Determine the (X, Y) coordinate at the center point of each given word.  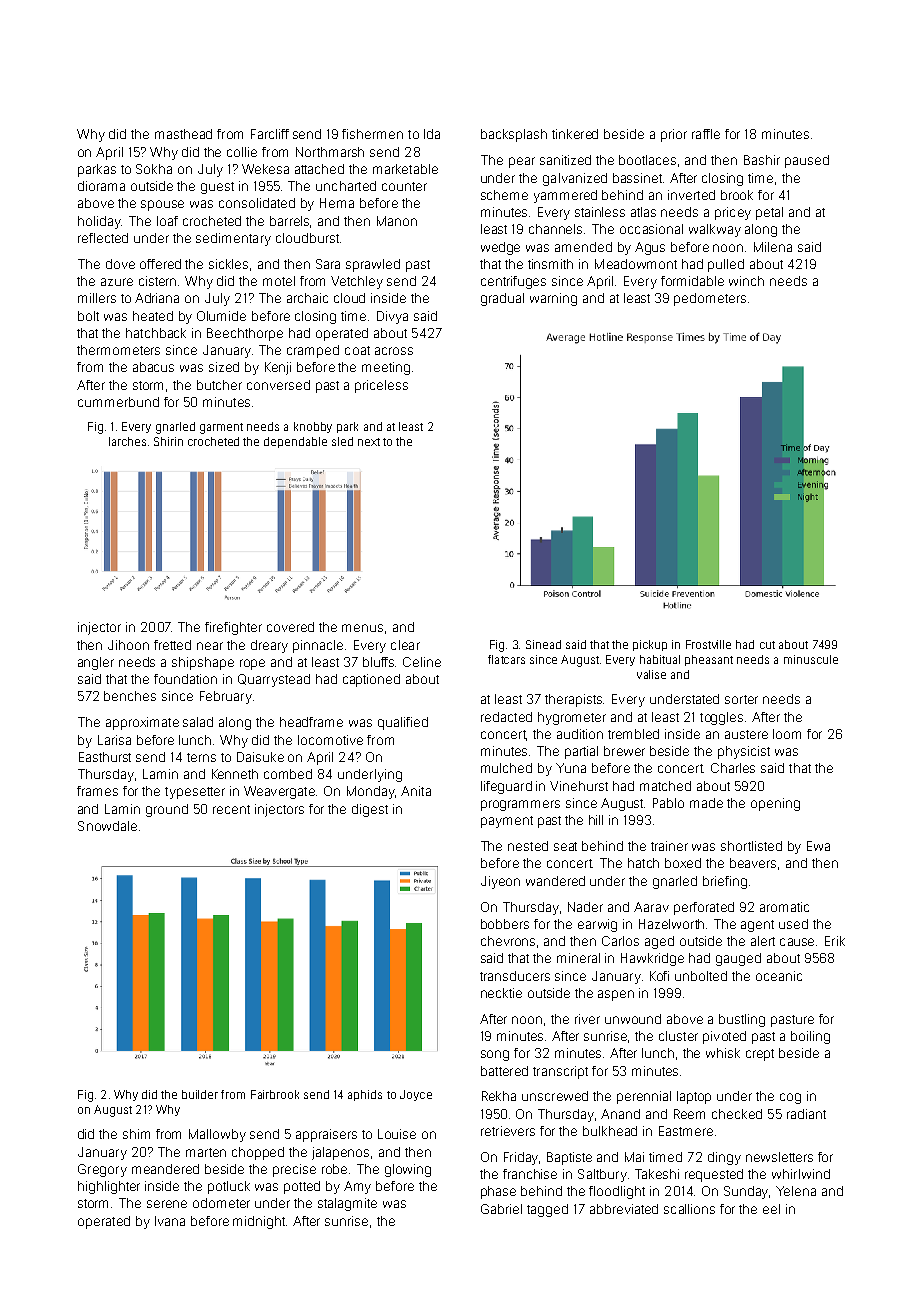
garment (221, 428)
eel (771, 1209)
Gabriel (501, 1209)
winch (746, 281)
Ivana (170, 1221)
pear (522, 162)
